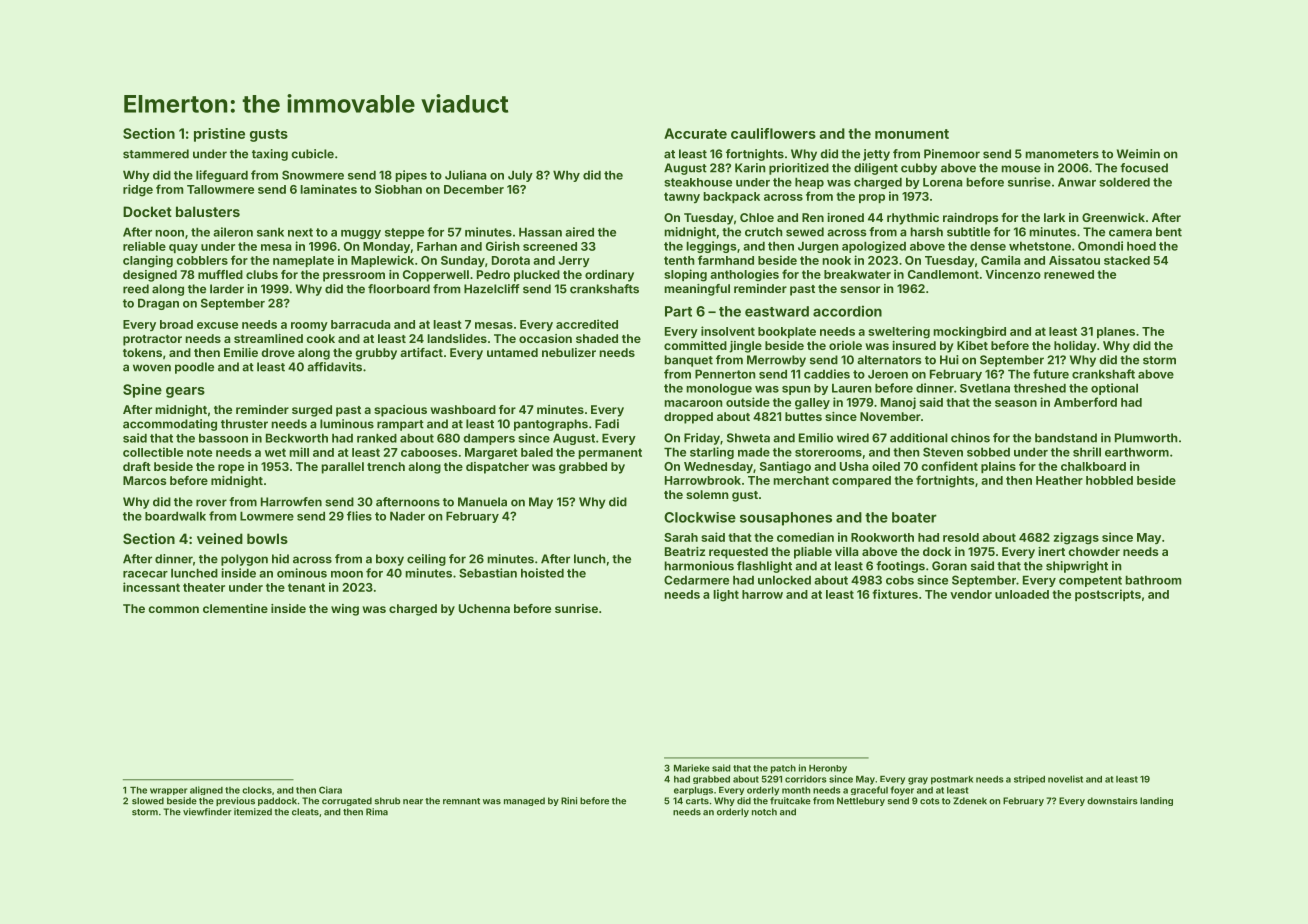  What do you see at coordinates (484, 608) in the screenshot?
I see `Uchenna` at bounding box center [484, 608].
